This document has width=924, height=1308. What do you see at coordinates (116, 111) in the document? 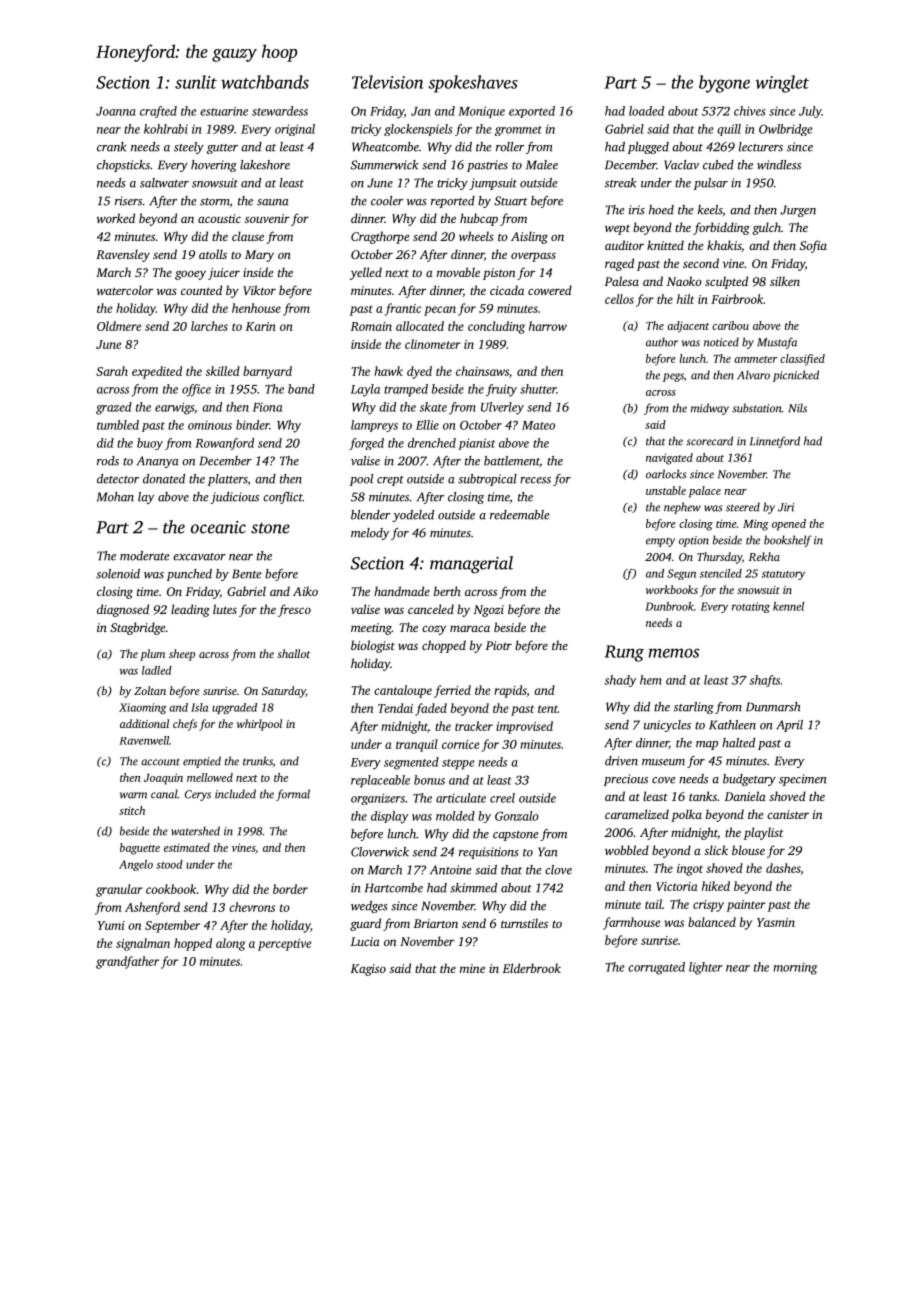
I see `Joanna` at bounding box center [116, 111].
